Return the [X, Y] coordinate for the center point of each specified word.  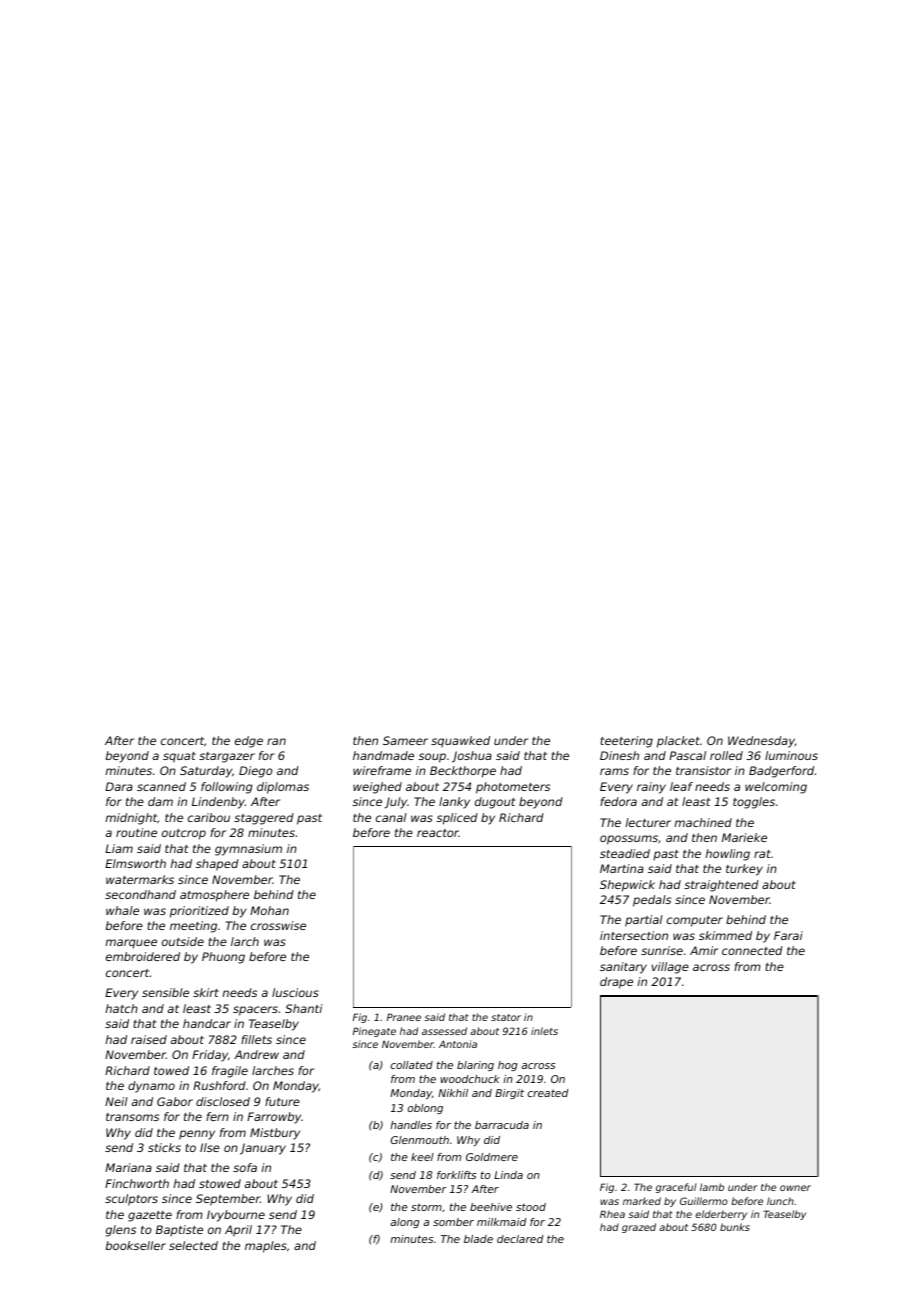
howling [728, 855]
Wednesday [761, 742]
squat [179, 757]
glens [121, 1231]
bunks [735, 1227]
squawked [460, 741]
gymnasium [248, 850]
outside [183, 941]
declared [520, 1239]
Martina [622, 868]
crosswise [278, 925]
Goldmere [492, 1157]
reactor [438, 833]
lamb [712, 1187]
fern [217, 1116]
